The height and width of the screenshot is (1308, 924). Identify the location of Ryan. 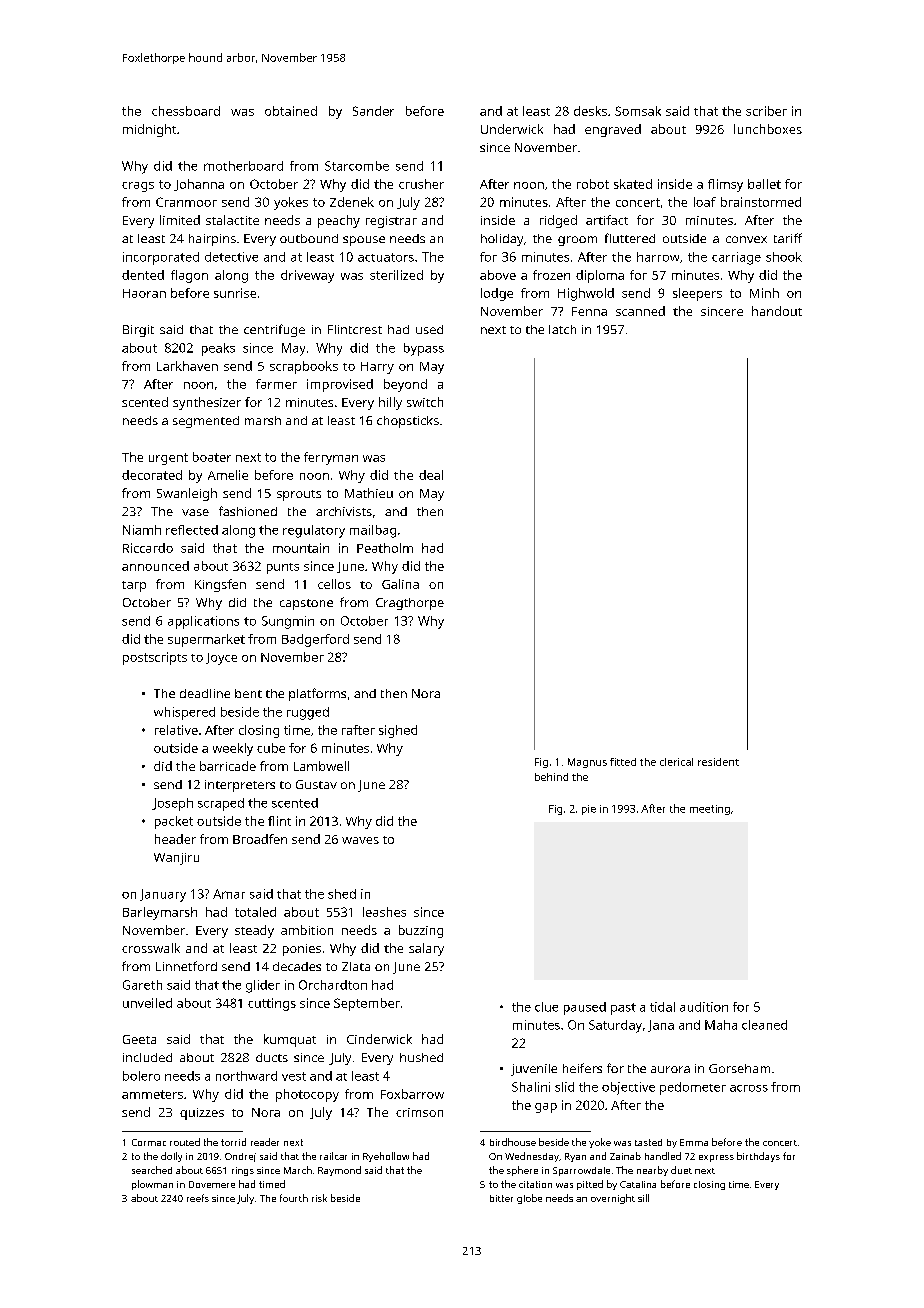
(575, 1157).
